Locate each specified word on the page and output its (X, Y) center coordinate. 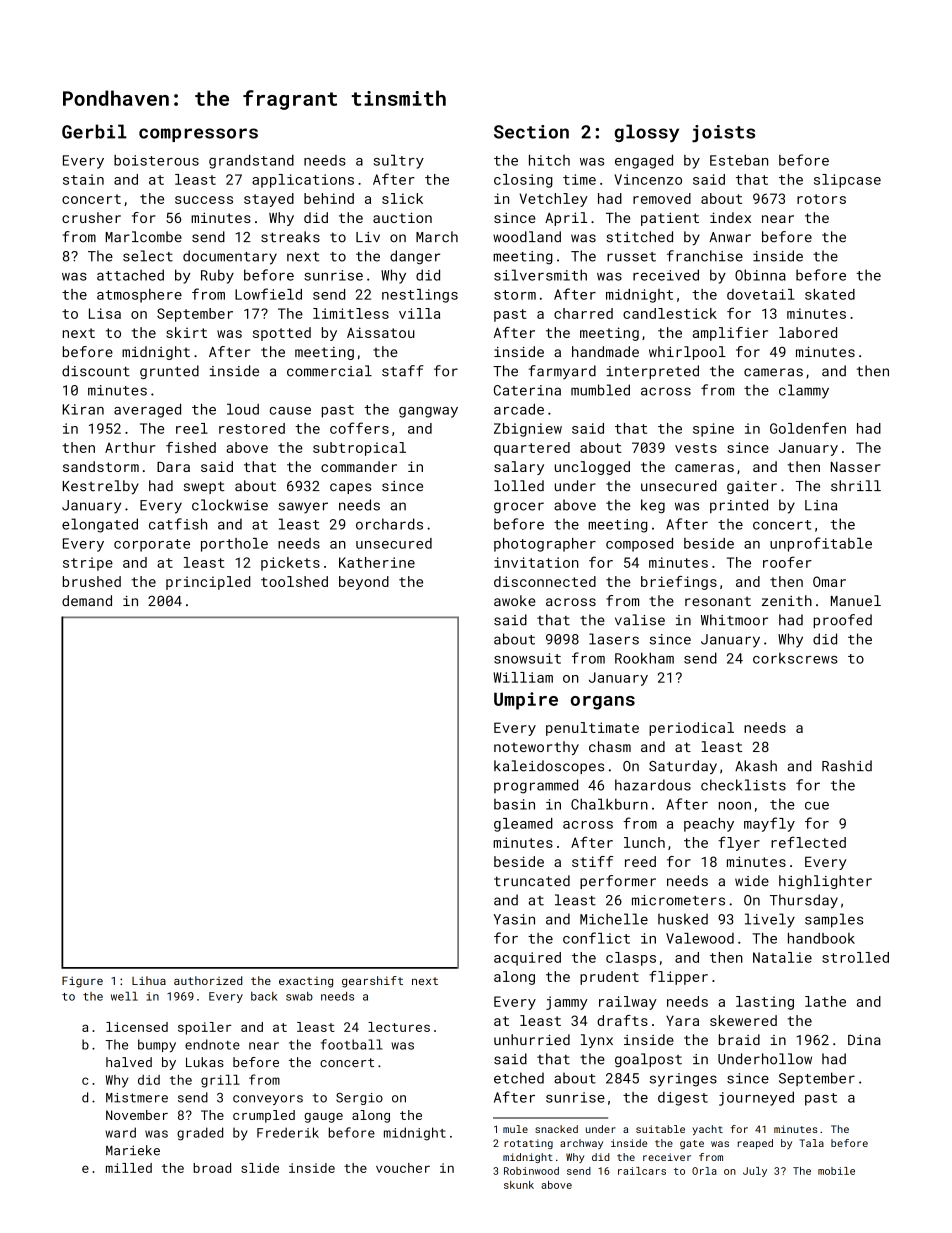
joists (723, 134)
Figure (82, 982)
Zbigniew (528, 430)
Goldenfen (808, 428)
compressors (198, 135)
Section (531, 132)
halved (129, 1062)
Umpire (526, 701)
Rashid (847, 766)
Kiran (83, 409)
